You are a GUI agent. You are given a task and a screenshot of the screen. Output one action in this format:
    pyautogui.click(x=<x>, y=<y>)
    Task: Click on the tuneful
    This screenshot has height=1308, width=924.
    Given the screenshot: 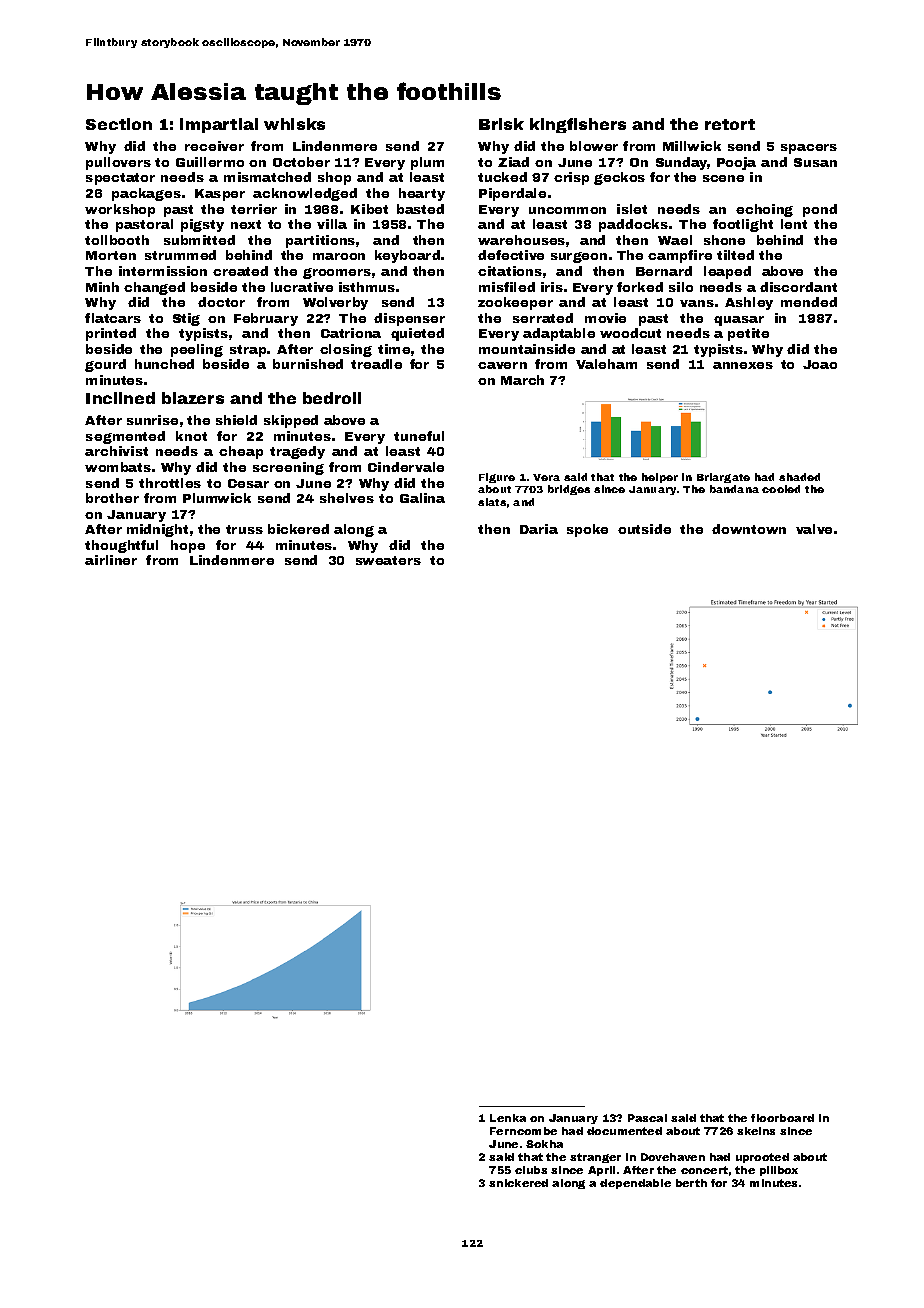 What is the action you would take?
    pyautogui.click(x=419, y=436)
